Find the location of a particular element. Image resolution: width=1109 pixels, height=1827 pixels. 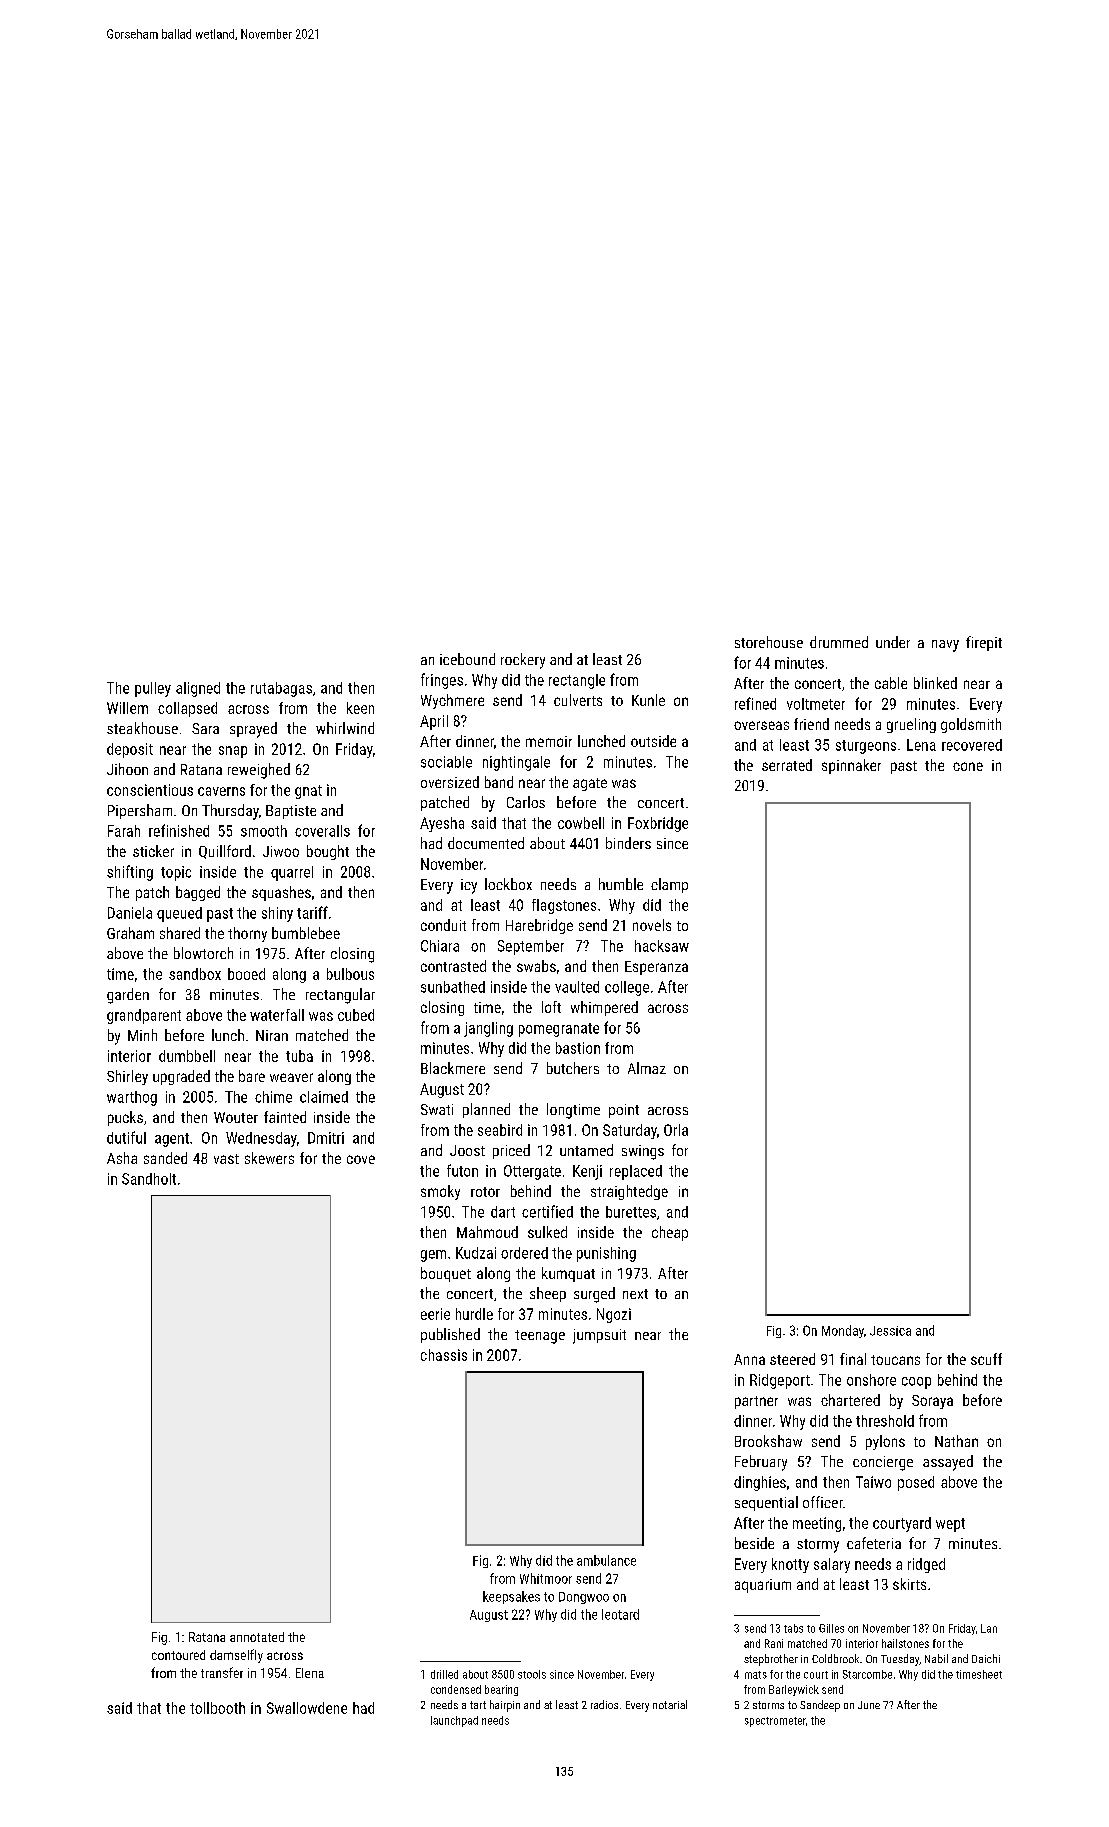

spinnaker is located at coordinates (851, 766).
